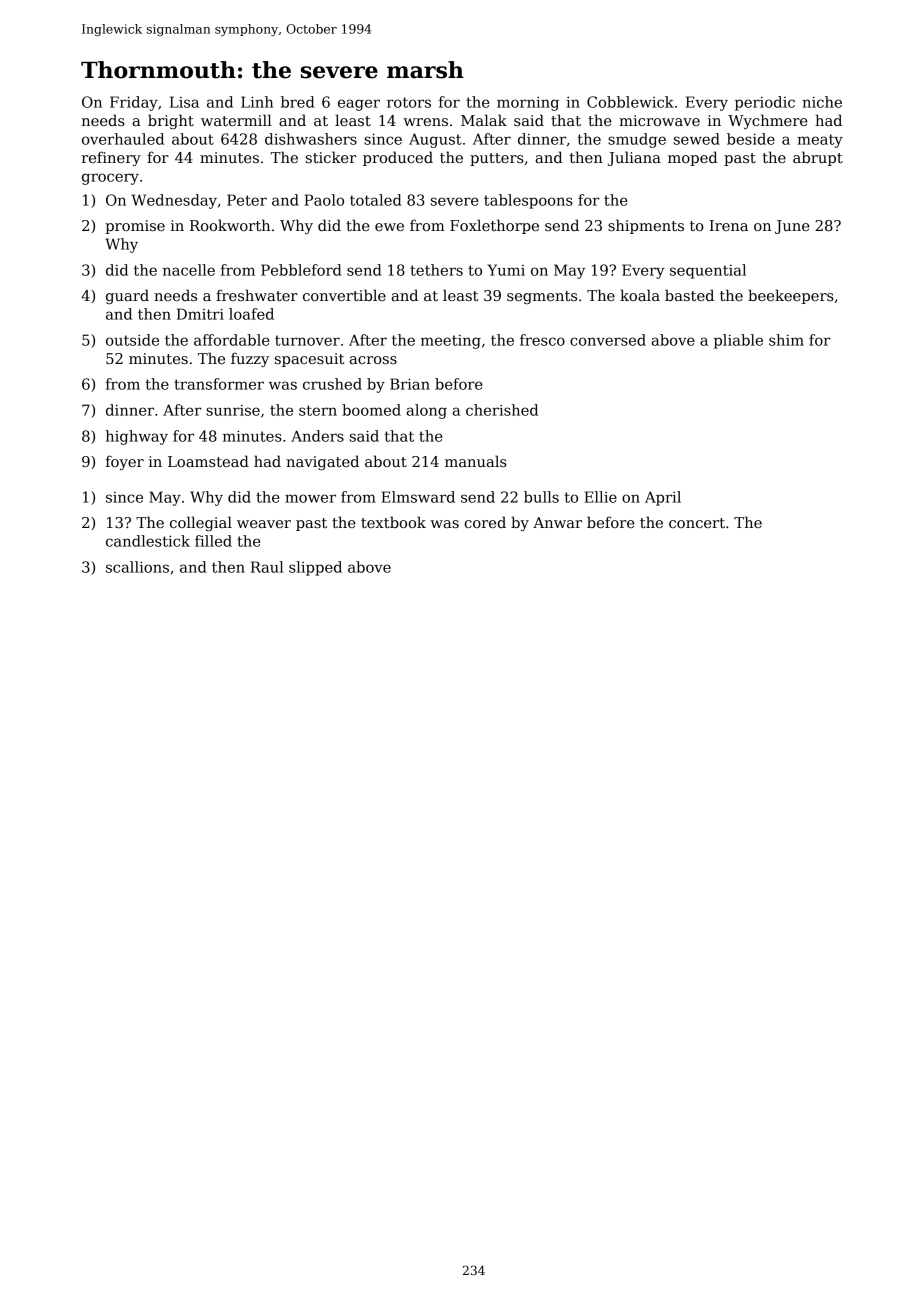 Image resolution: width=924 pixels, height=1308 pixels. I want to click on rotors, so click(409, 102).
